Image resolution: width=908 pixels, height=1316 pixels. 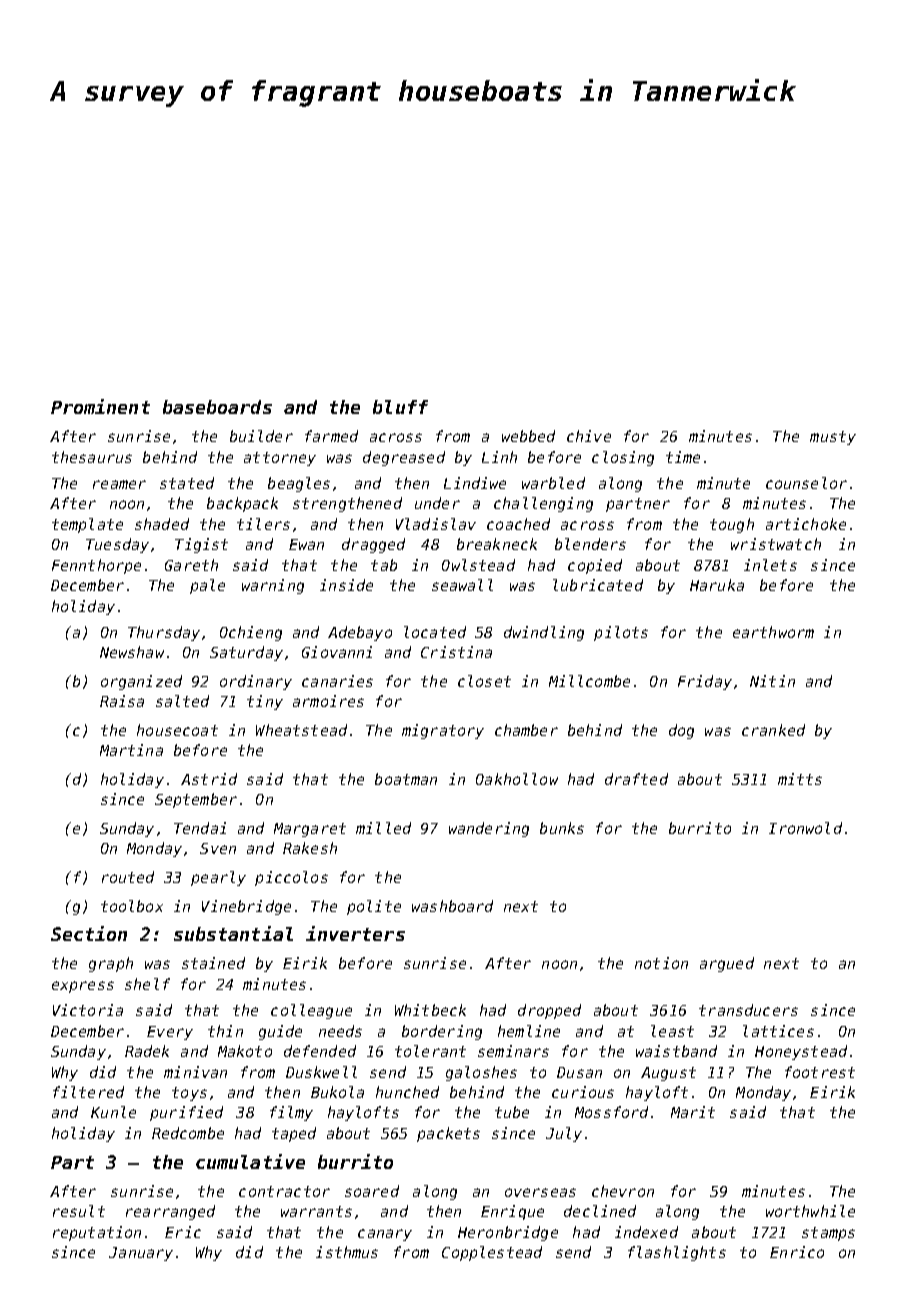 I want to click on washboard, so click(x=452, y=906).
